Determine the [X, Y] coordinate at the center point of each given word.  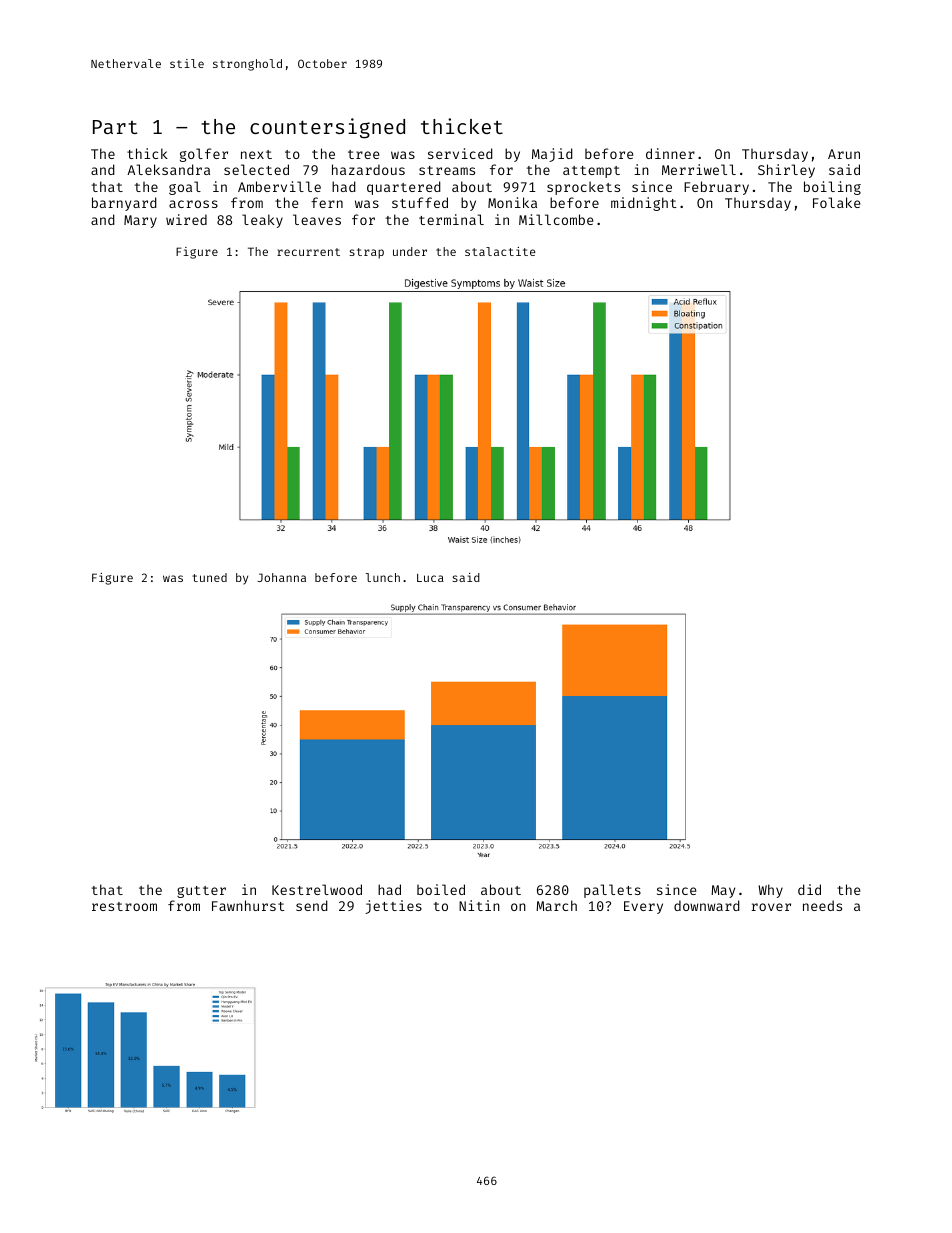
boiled [441, 889]
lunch [383, 577]
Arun [844, 154]
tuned [210, 577]
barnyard [124, 204]
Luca [430, 577]
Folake [836, 202]
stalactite [500, 251]
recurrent [308, 252]
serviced [460, 153]
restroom [124, 906]
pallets [612, 891]
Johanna [281, 577]
